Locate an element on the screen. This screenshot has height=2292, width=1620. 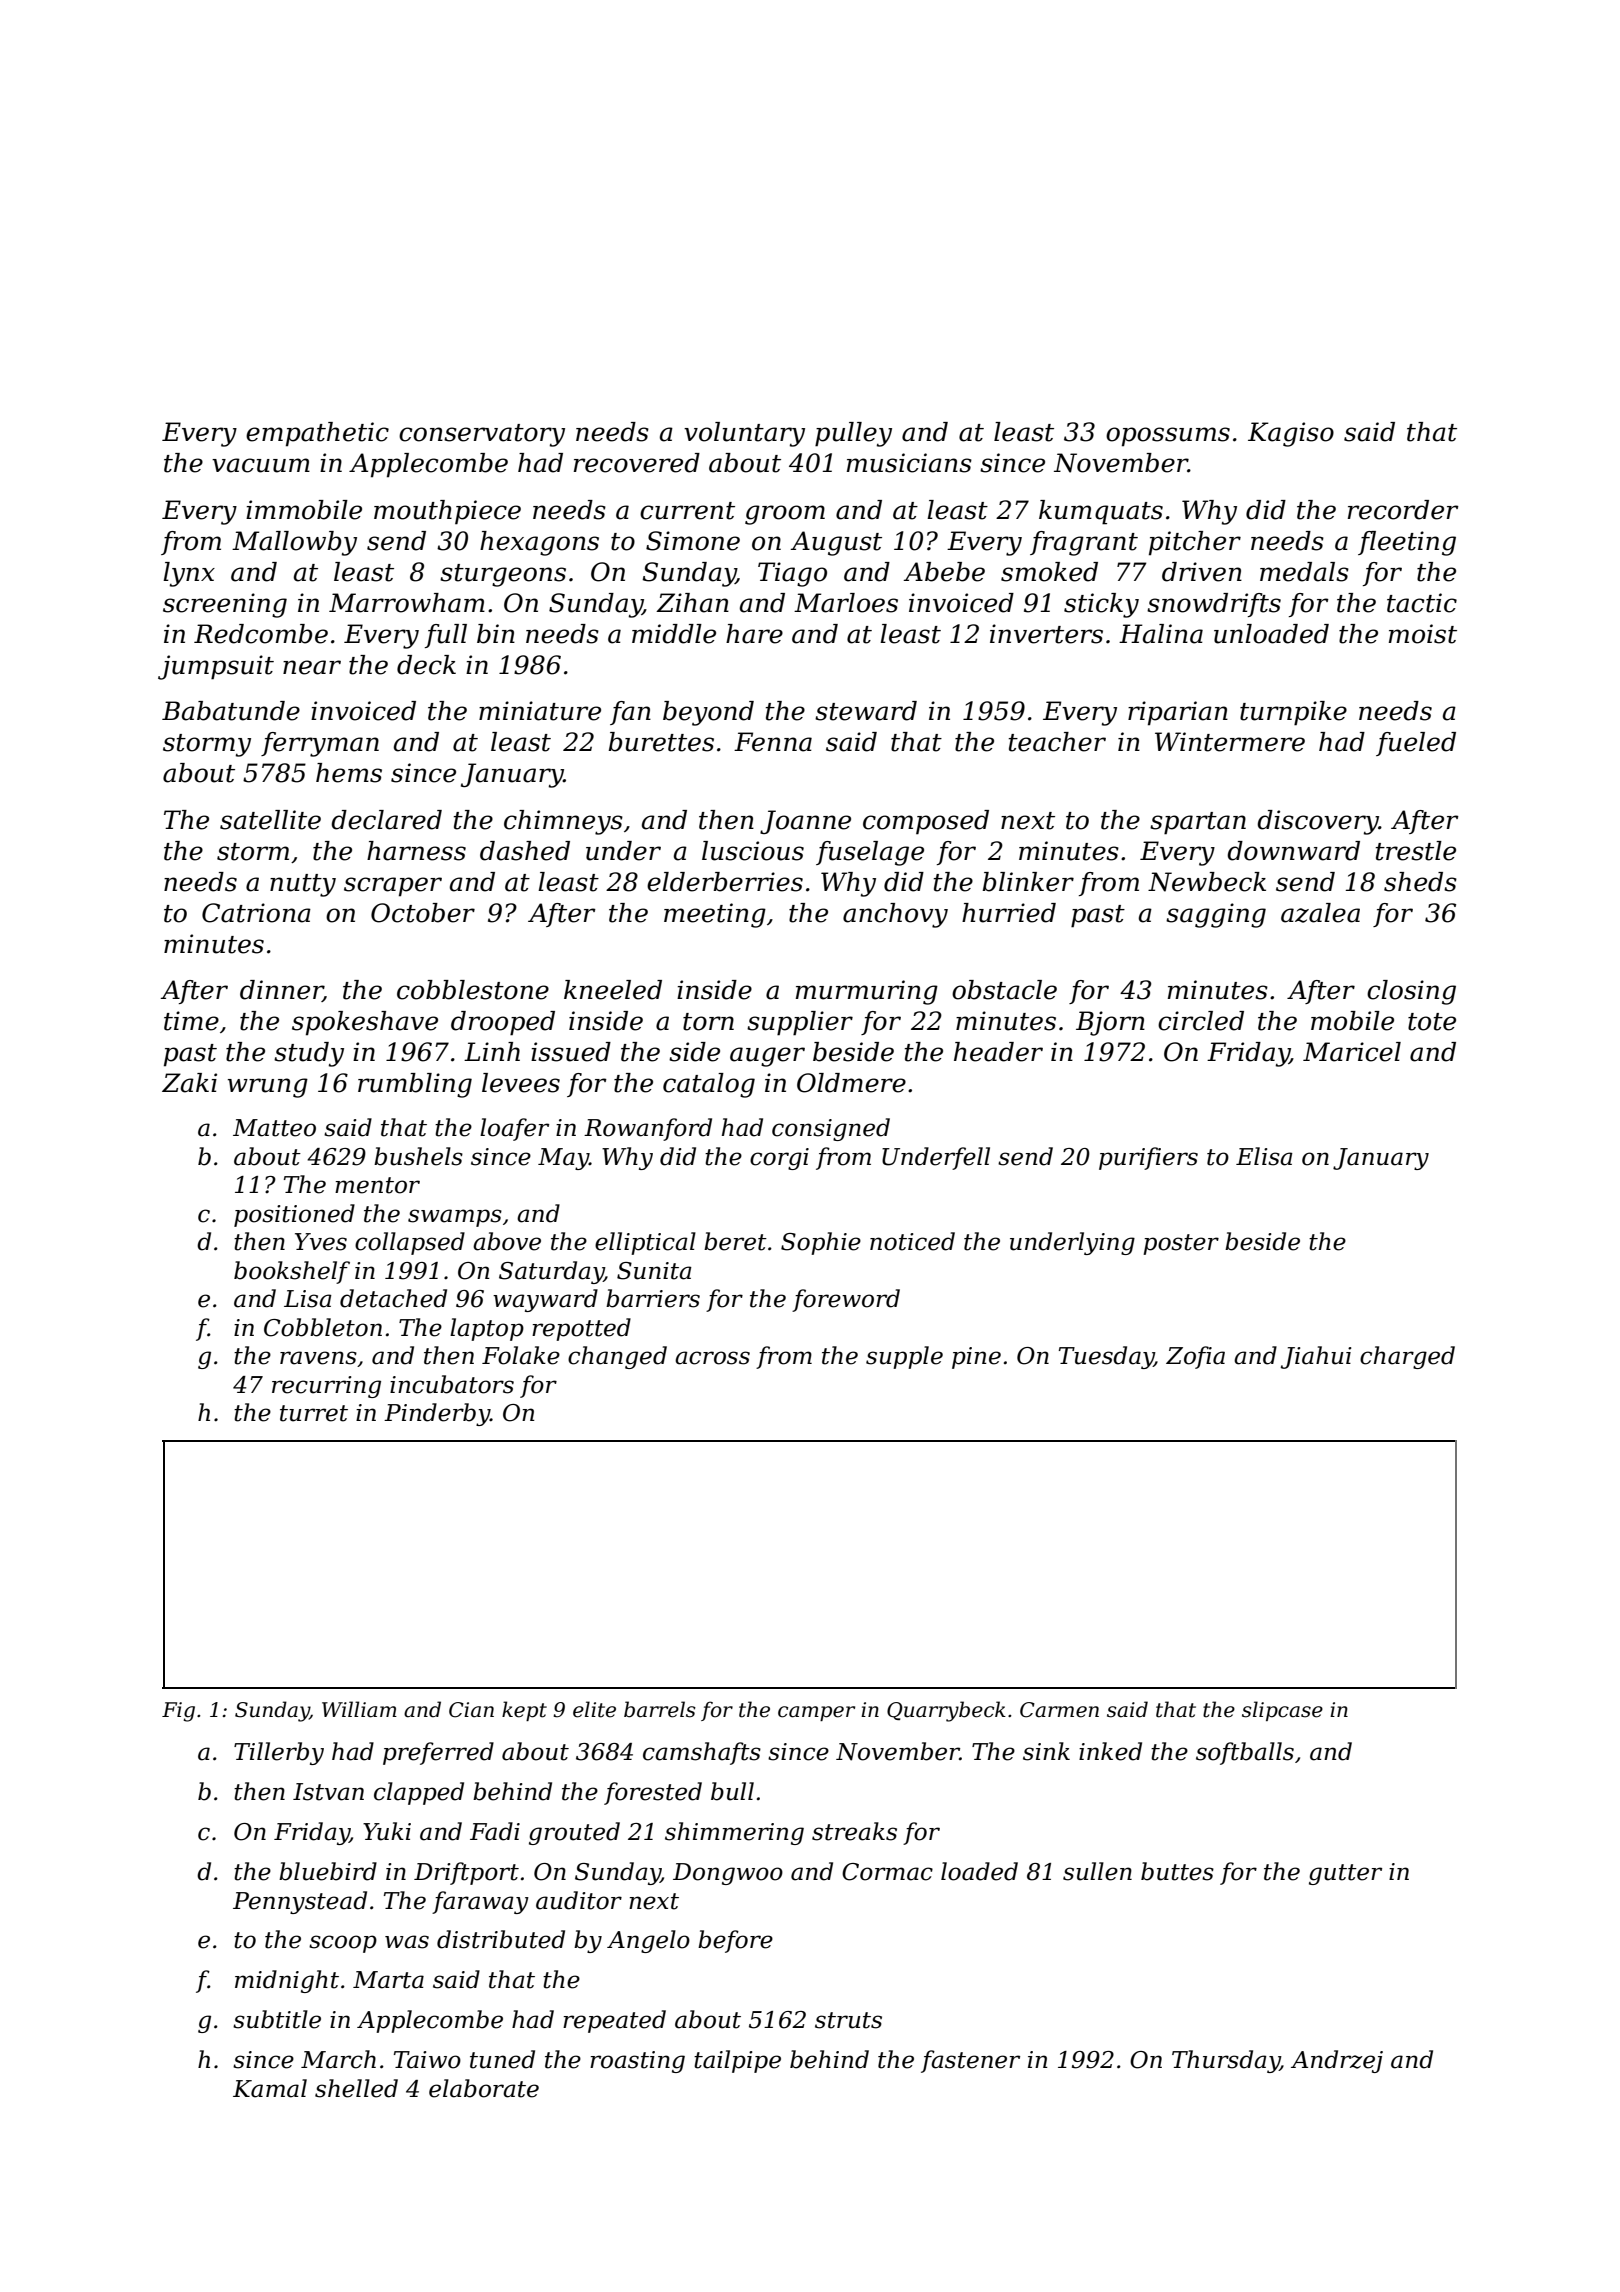
kumquats is located at coordinates (1101, 512).
